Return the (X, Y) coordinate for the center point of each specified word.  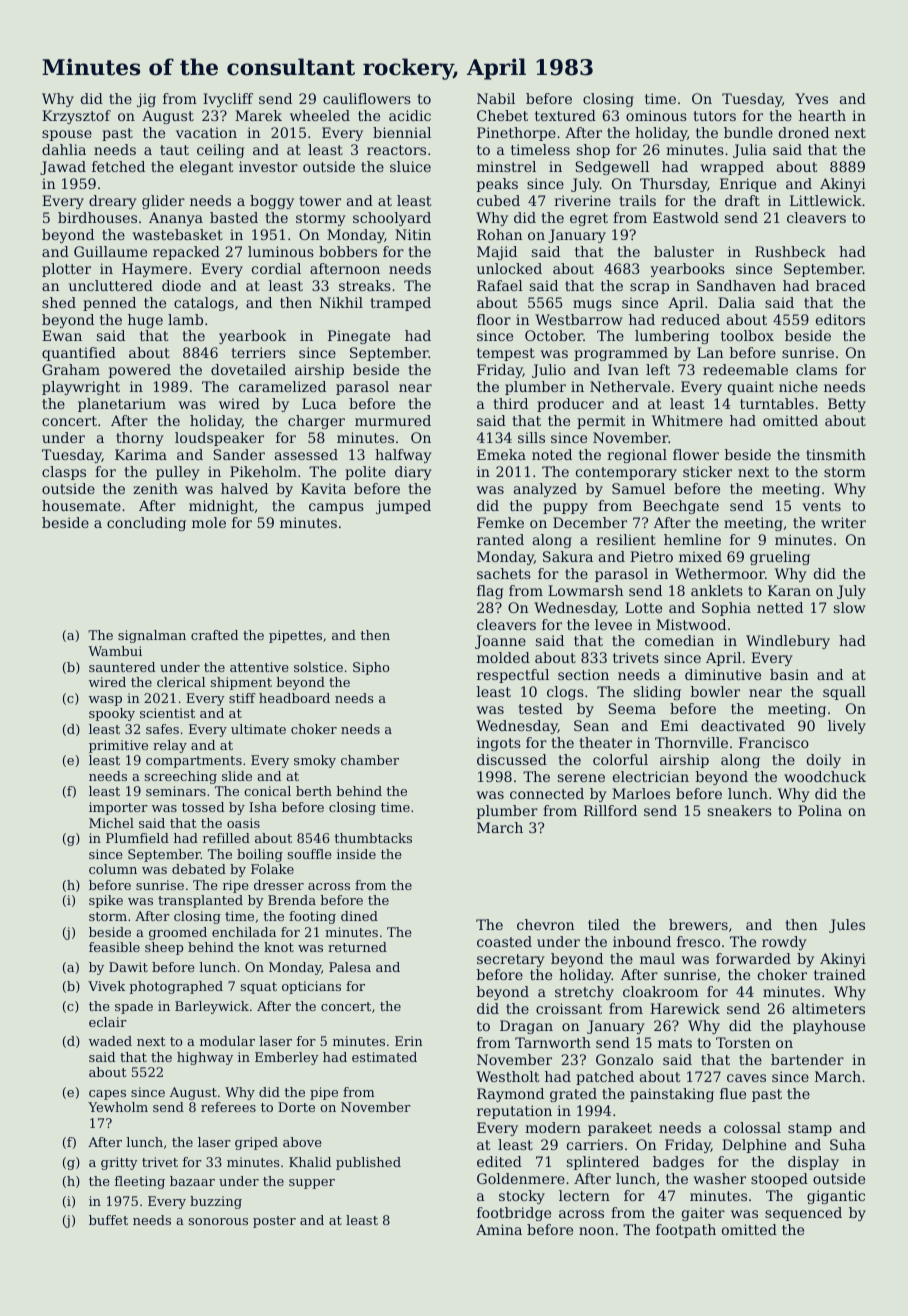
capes (107, 1095)
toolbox (747, 335)
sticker (707, 471)
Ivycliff (228, 100)
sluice (410, 166)
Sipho (371, 668)
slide (237, 776)
